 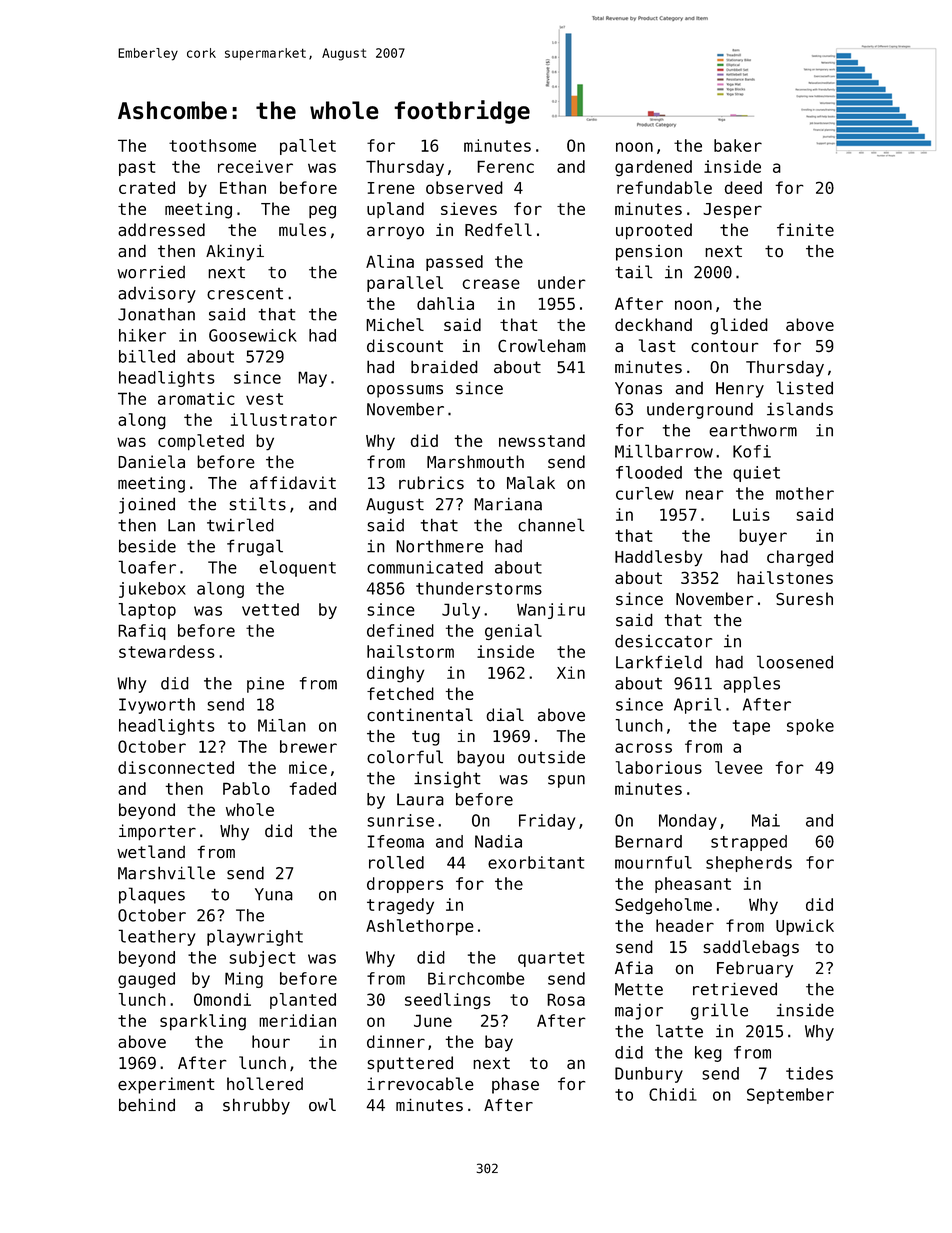 I want to click on opossums, so click(x=405, y=391).
